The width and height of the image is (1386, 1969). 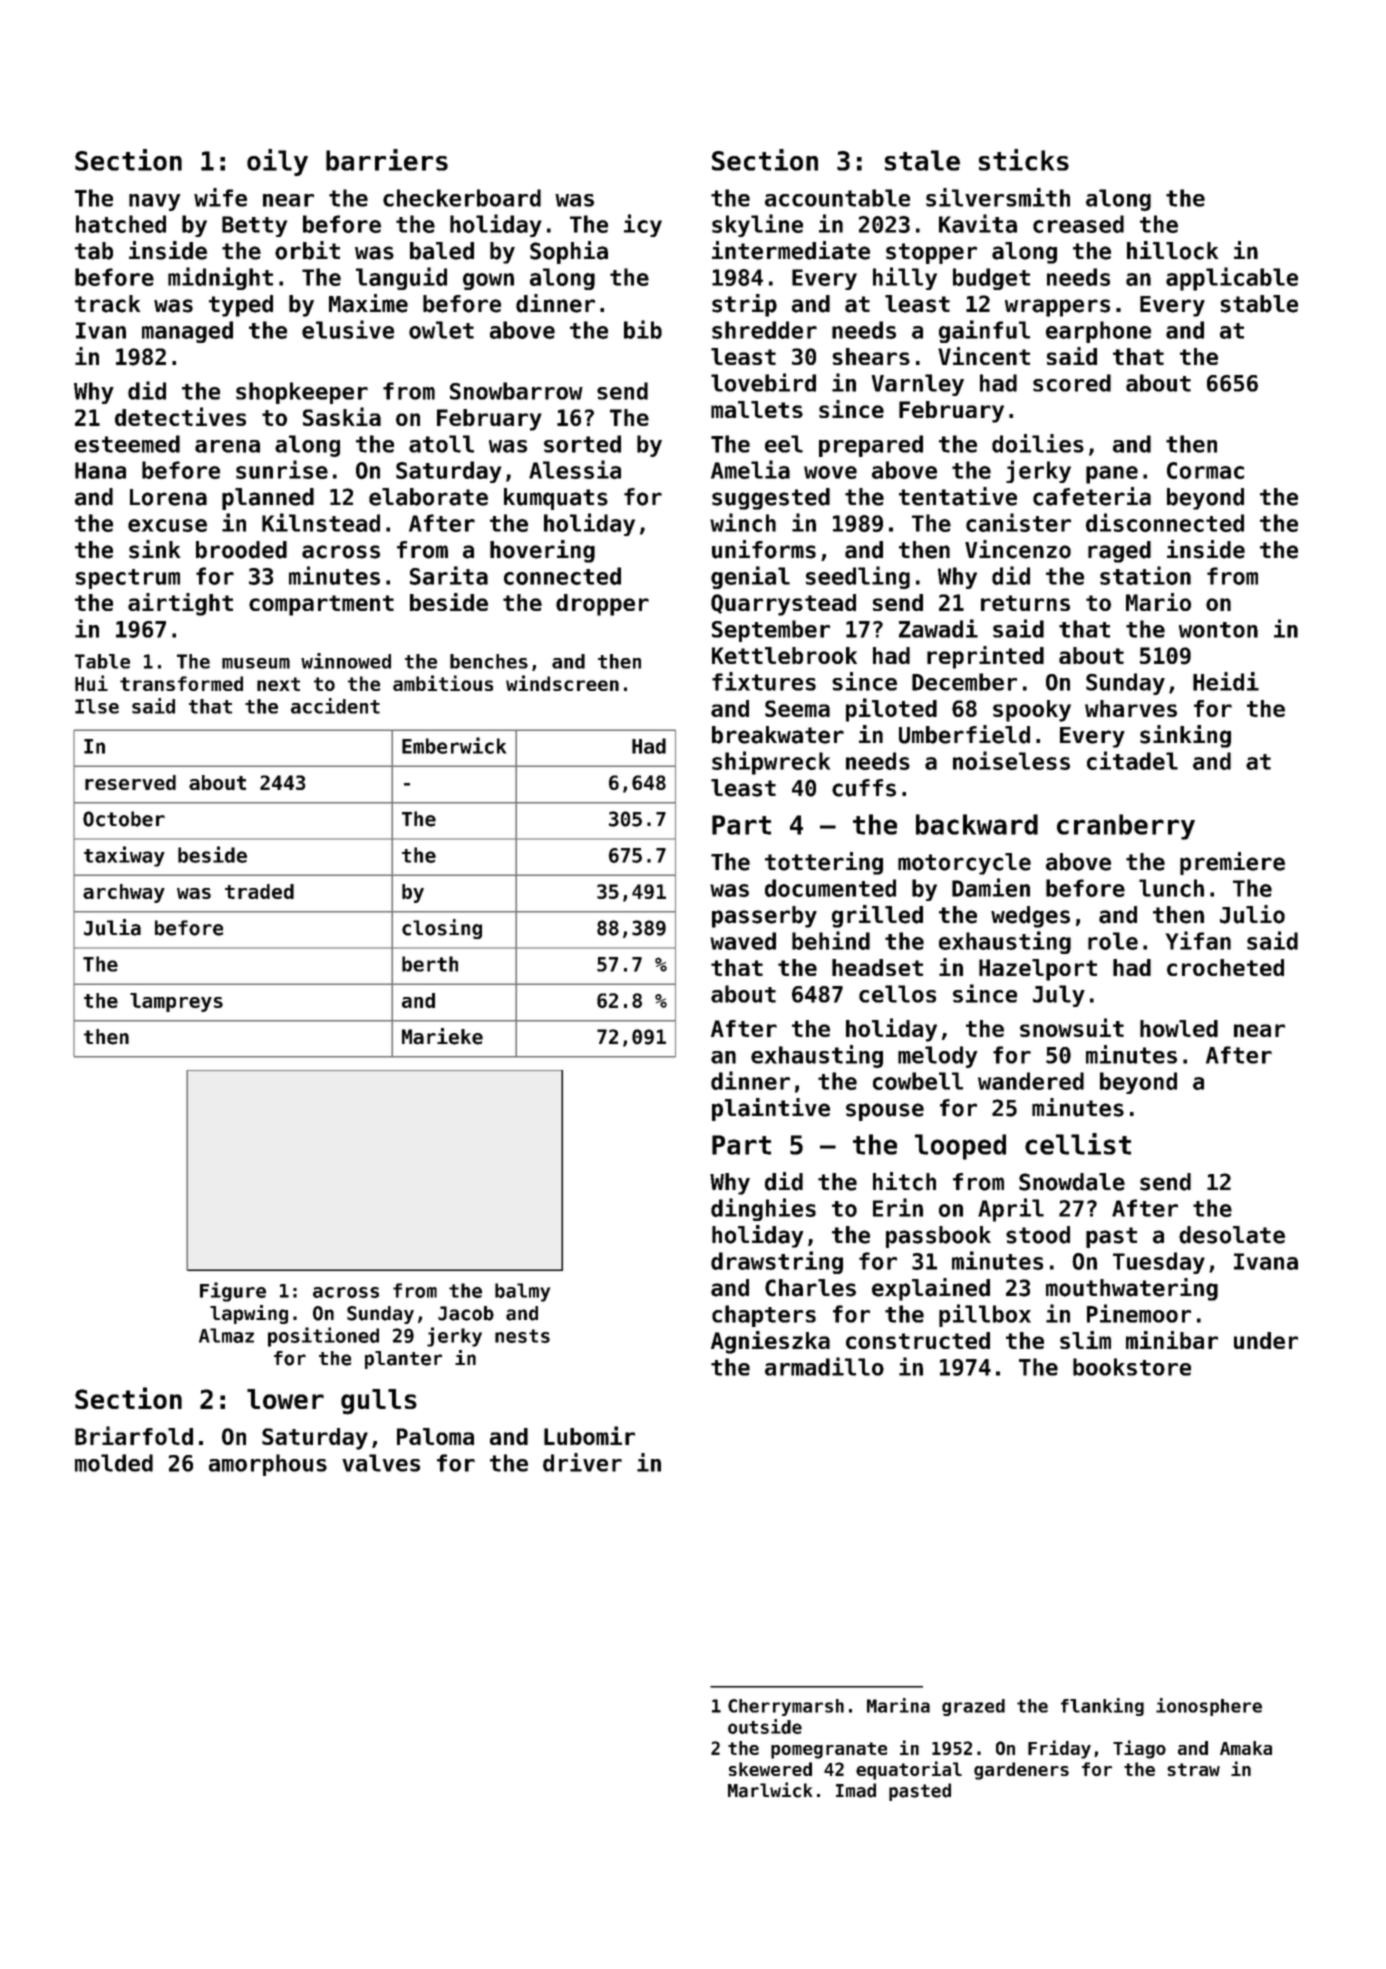 What do you see at coordinates (462, 198) in the image?
I see `checkerboard` at bounding box center [462, 198].
